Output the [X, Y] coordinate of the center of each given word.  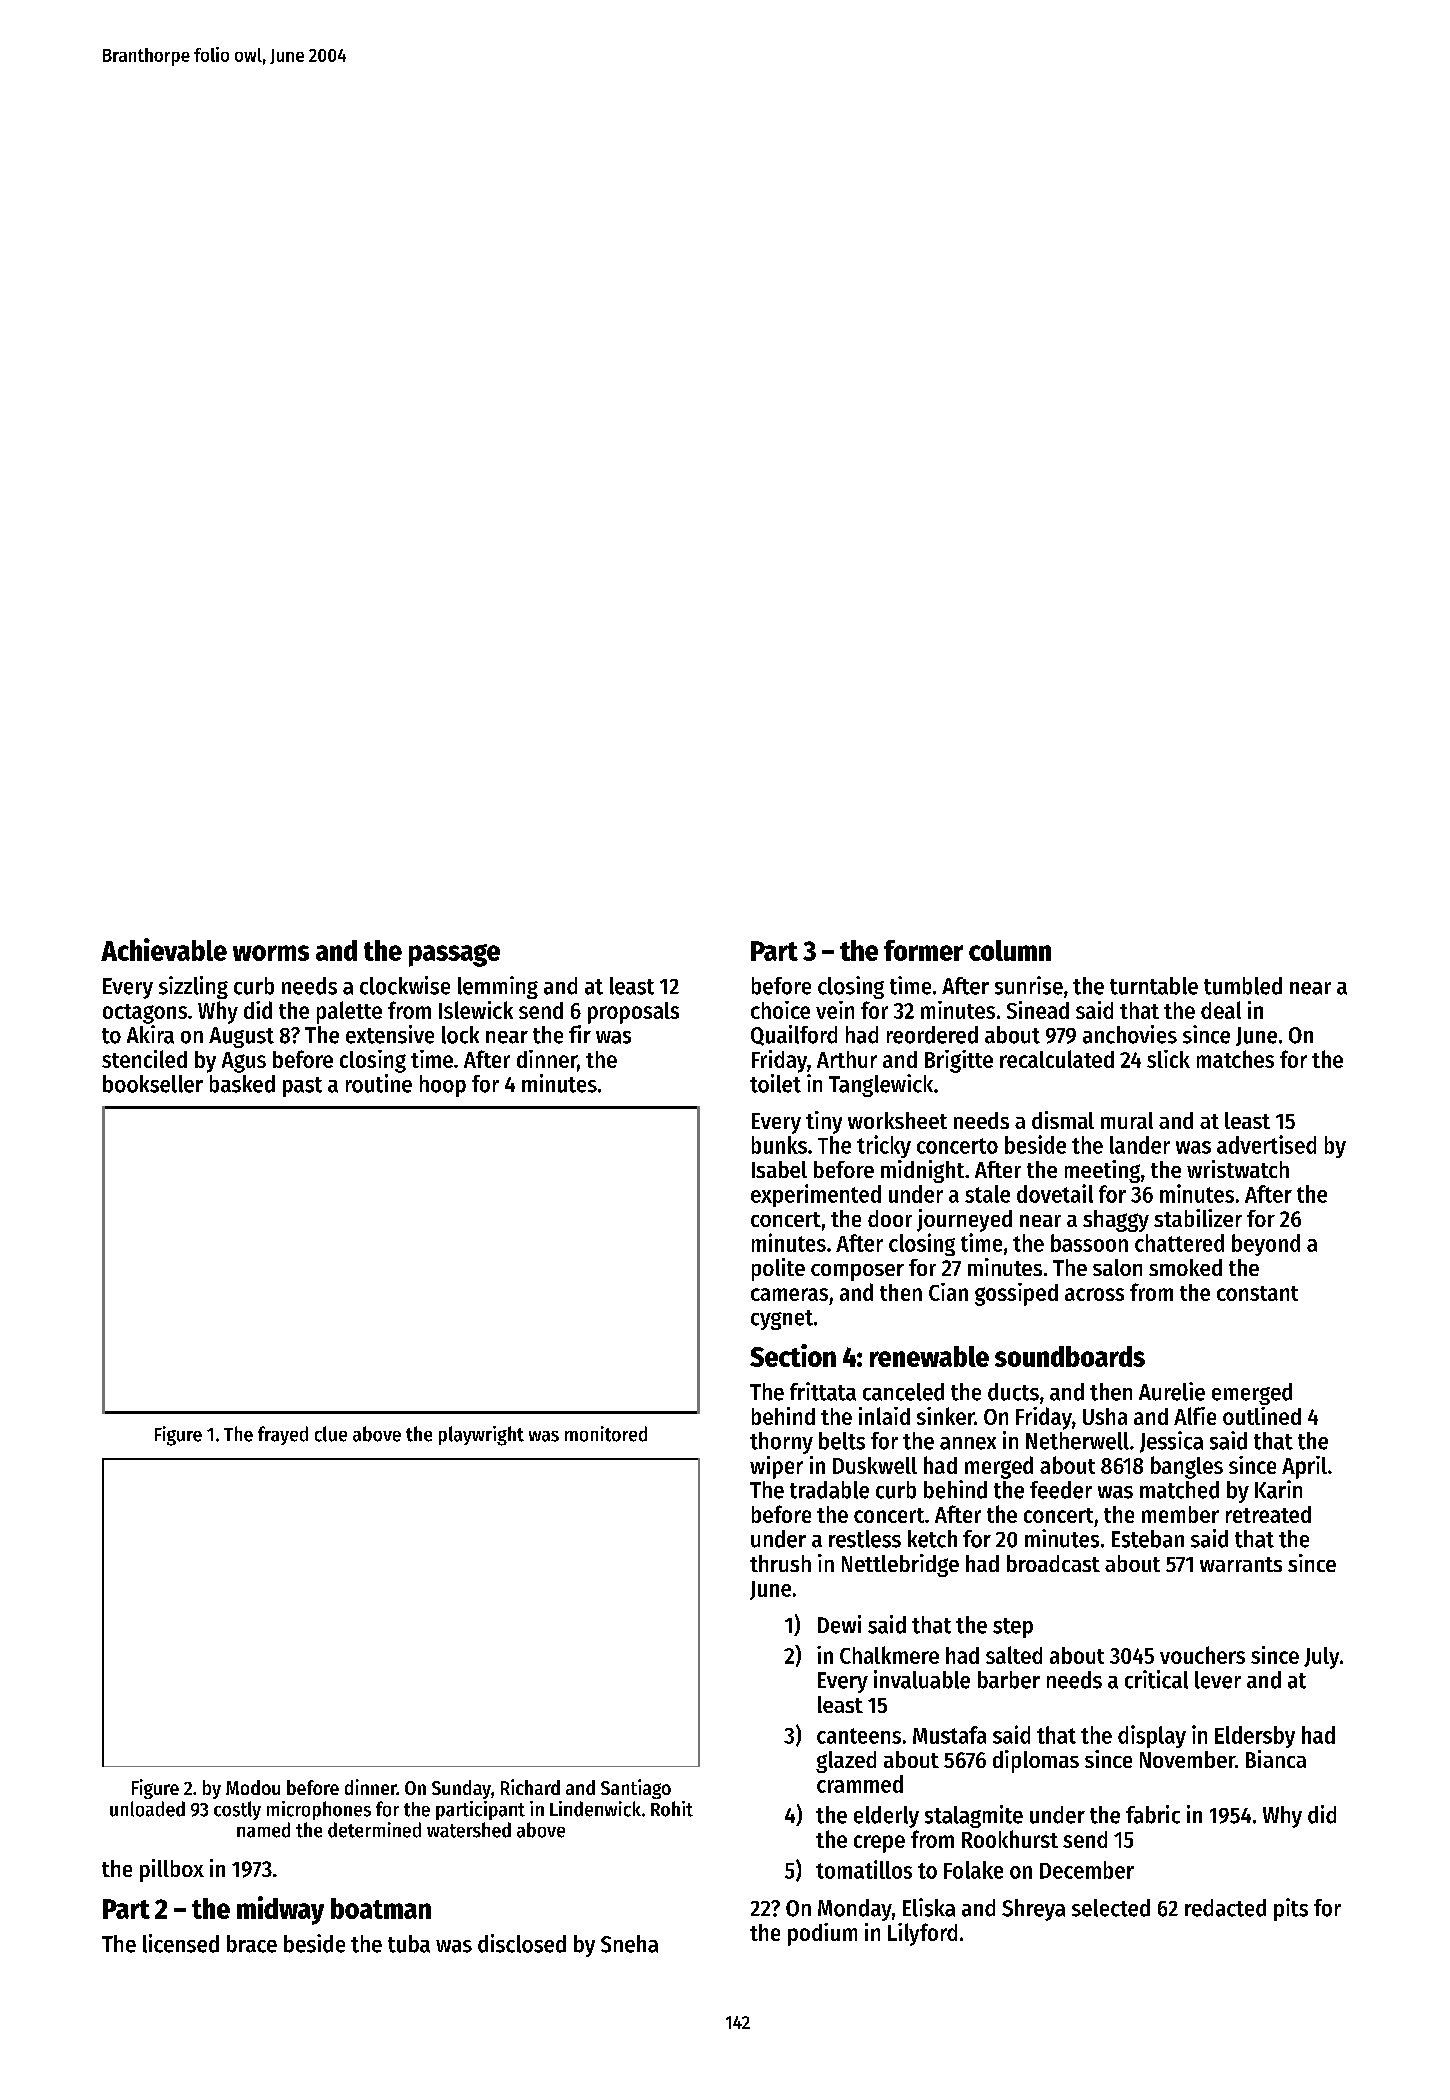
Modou [253, 1787]
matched [1179, 1490]
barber [1009, 1680]
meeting [1102, 1171]
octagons [145, 1014]
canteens [859, 1736]
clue [331, 1434]
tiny [824, 1122]
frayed [283, 1435]
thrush [780, 1563]
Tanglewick [881, 1085]
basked [242, 1084]
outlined [1262, 1416]
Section [793, 1355]
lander [1140, 1145]
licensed [181, 1943]
